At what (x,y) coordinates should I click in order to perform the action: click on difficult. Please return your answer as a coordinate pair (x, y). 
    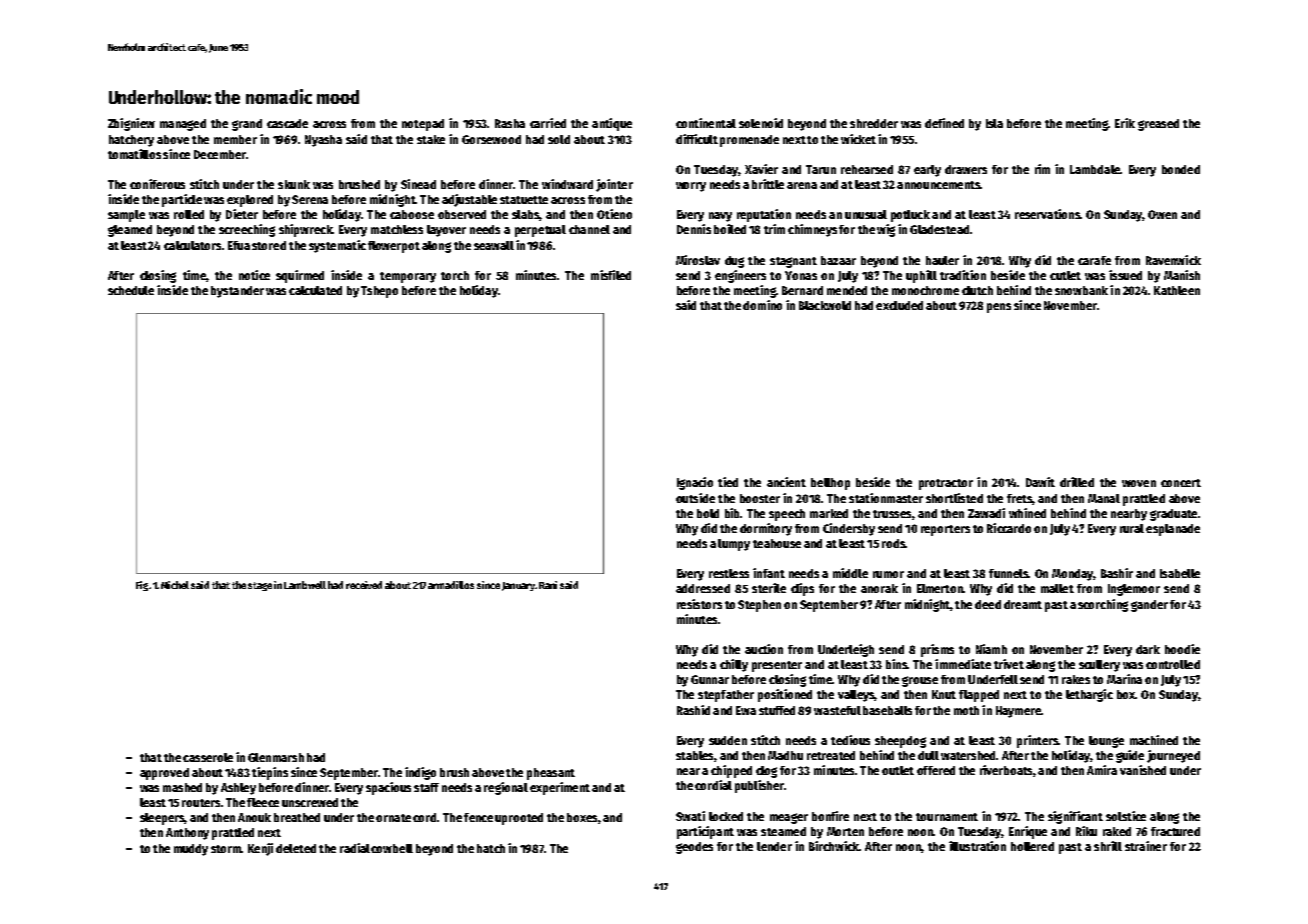
    Looking at the image, I should click on (697, 139).
